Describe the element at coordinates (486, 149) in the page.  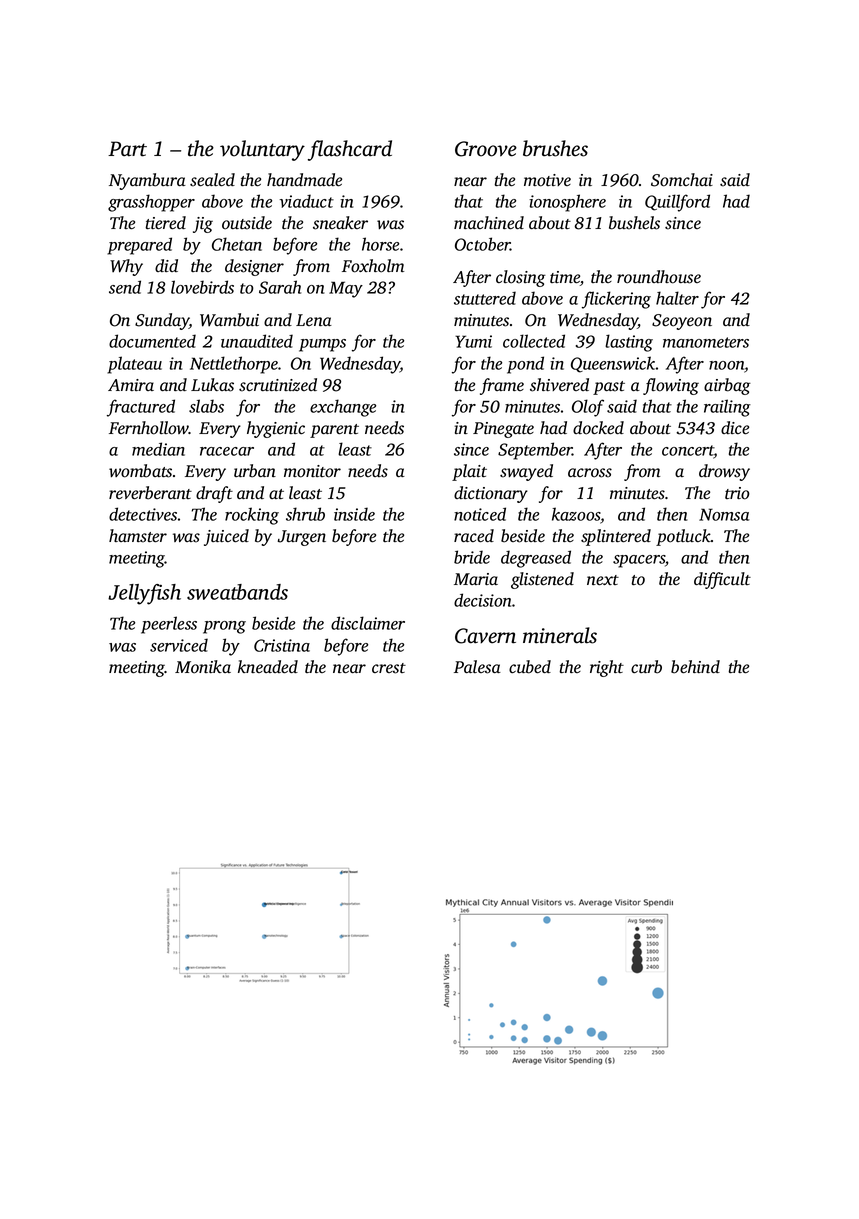
I see `Groove` at that location.
